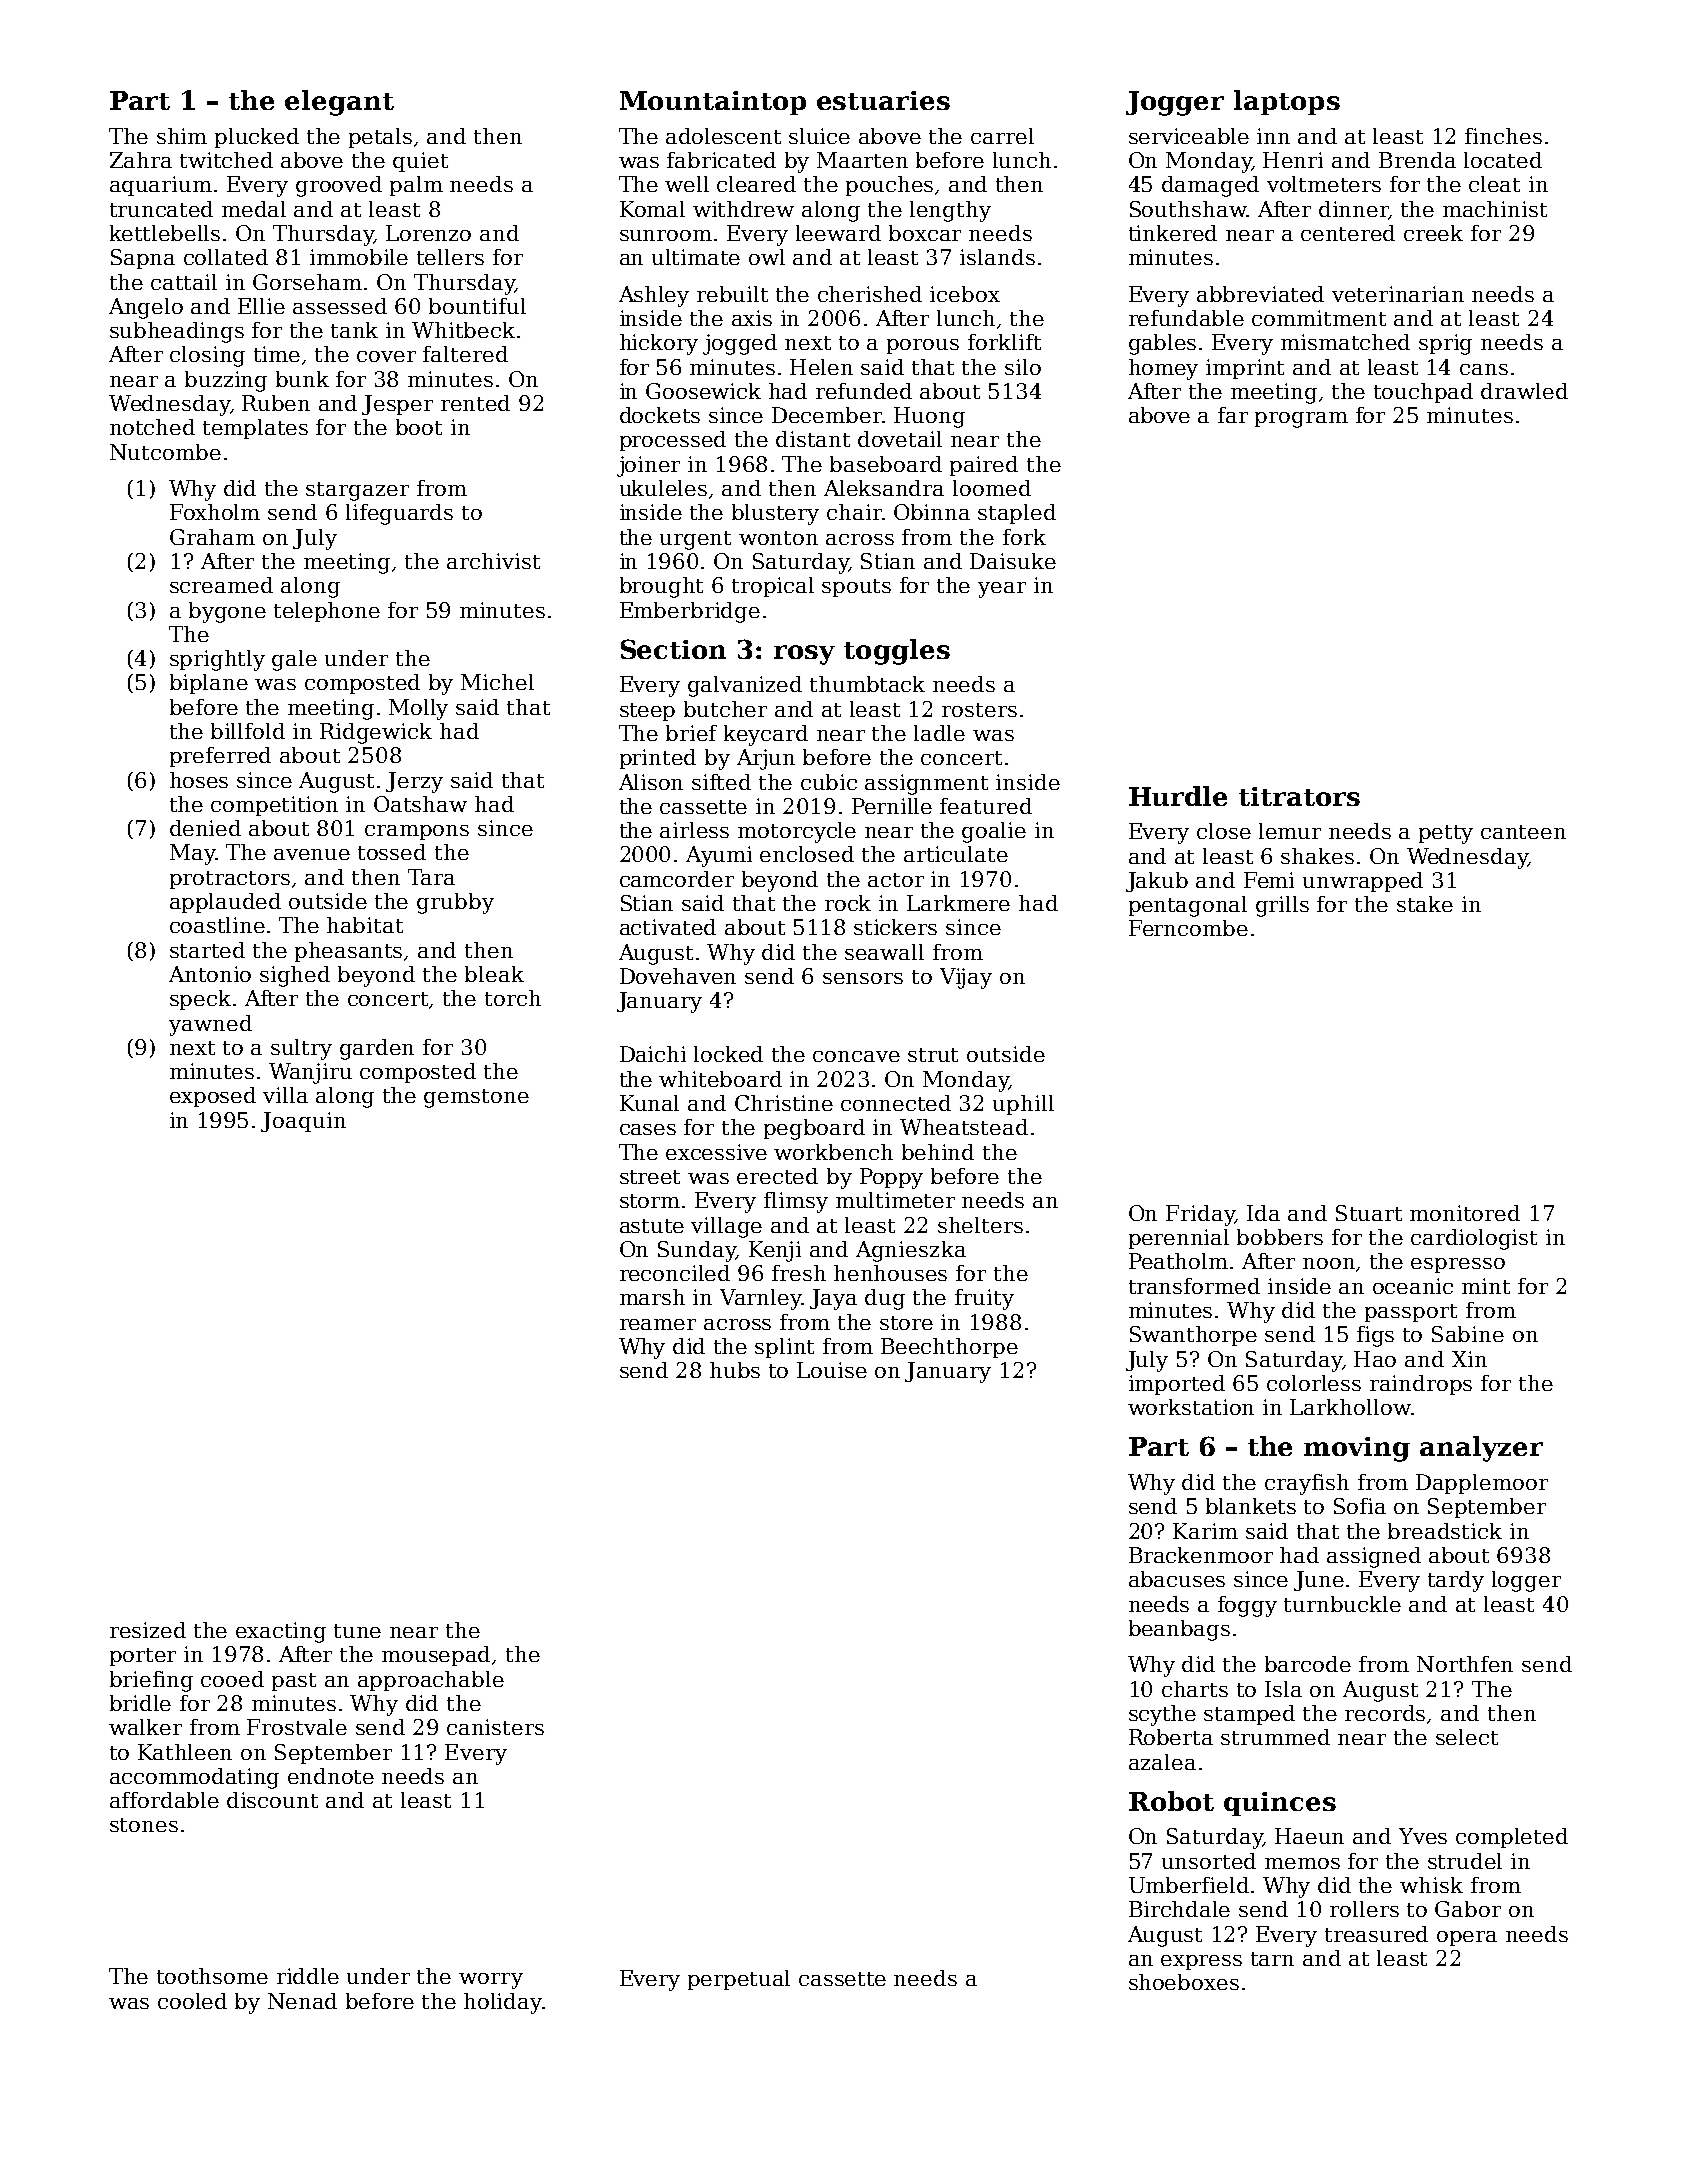 This page has width=1683, height=2178. What do you see at coordinates (652, 1226) in the page?
I see `astute` at bounding box center [652, 1226].
